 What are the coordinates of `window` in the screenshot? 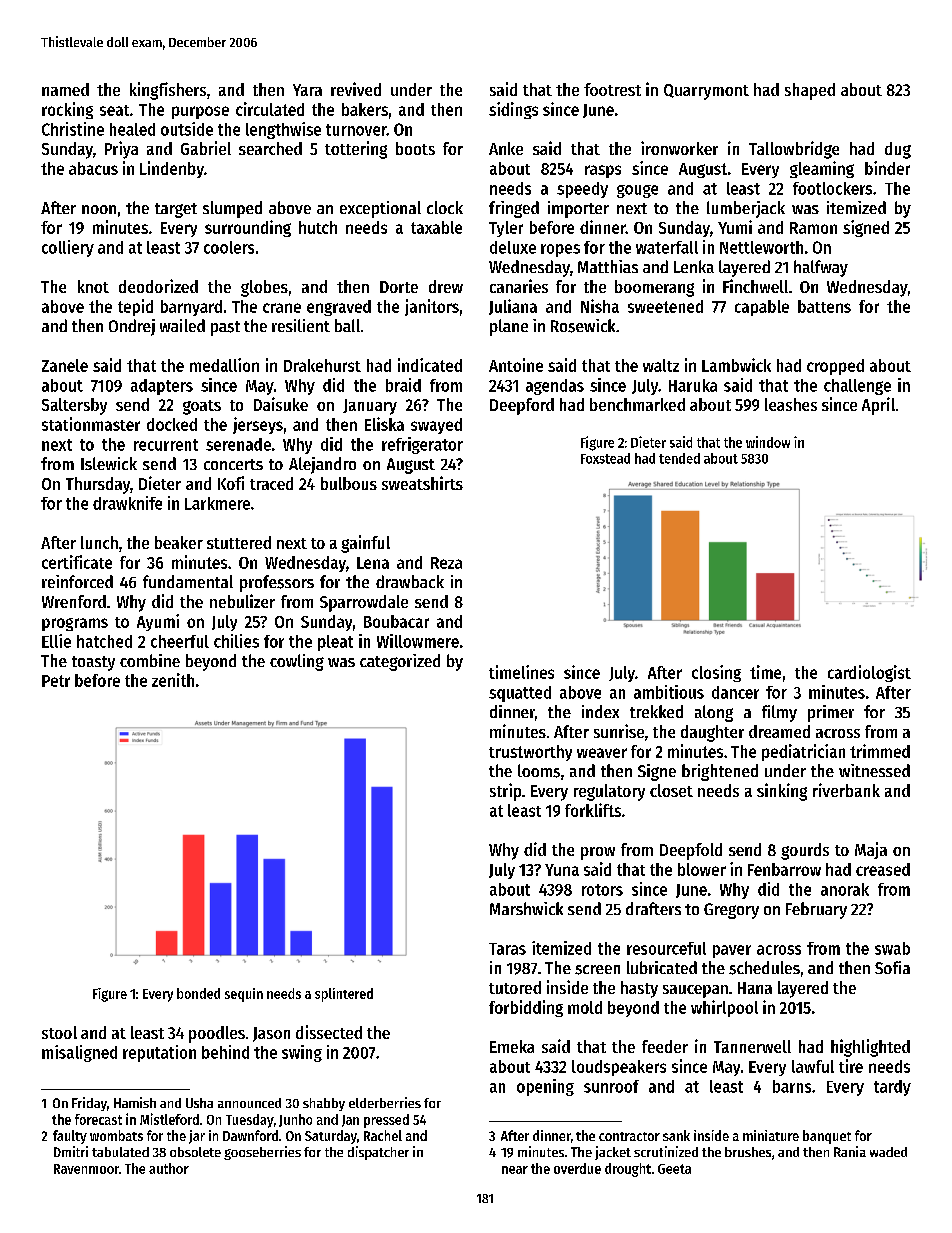 It's located at (768, 442).
